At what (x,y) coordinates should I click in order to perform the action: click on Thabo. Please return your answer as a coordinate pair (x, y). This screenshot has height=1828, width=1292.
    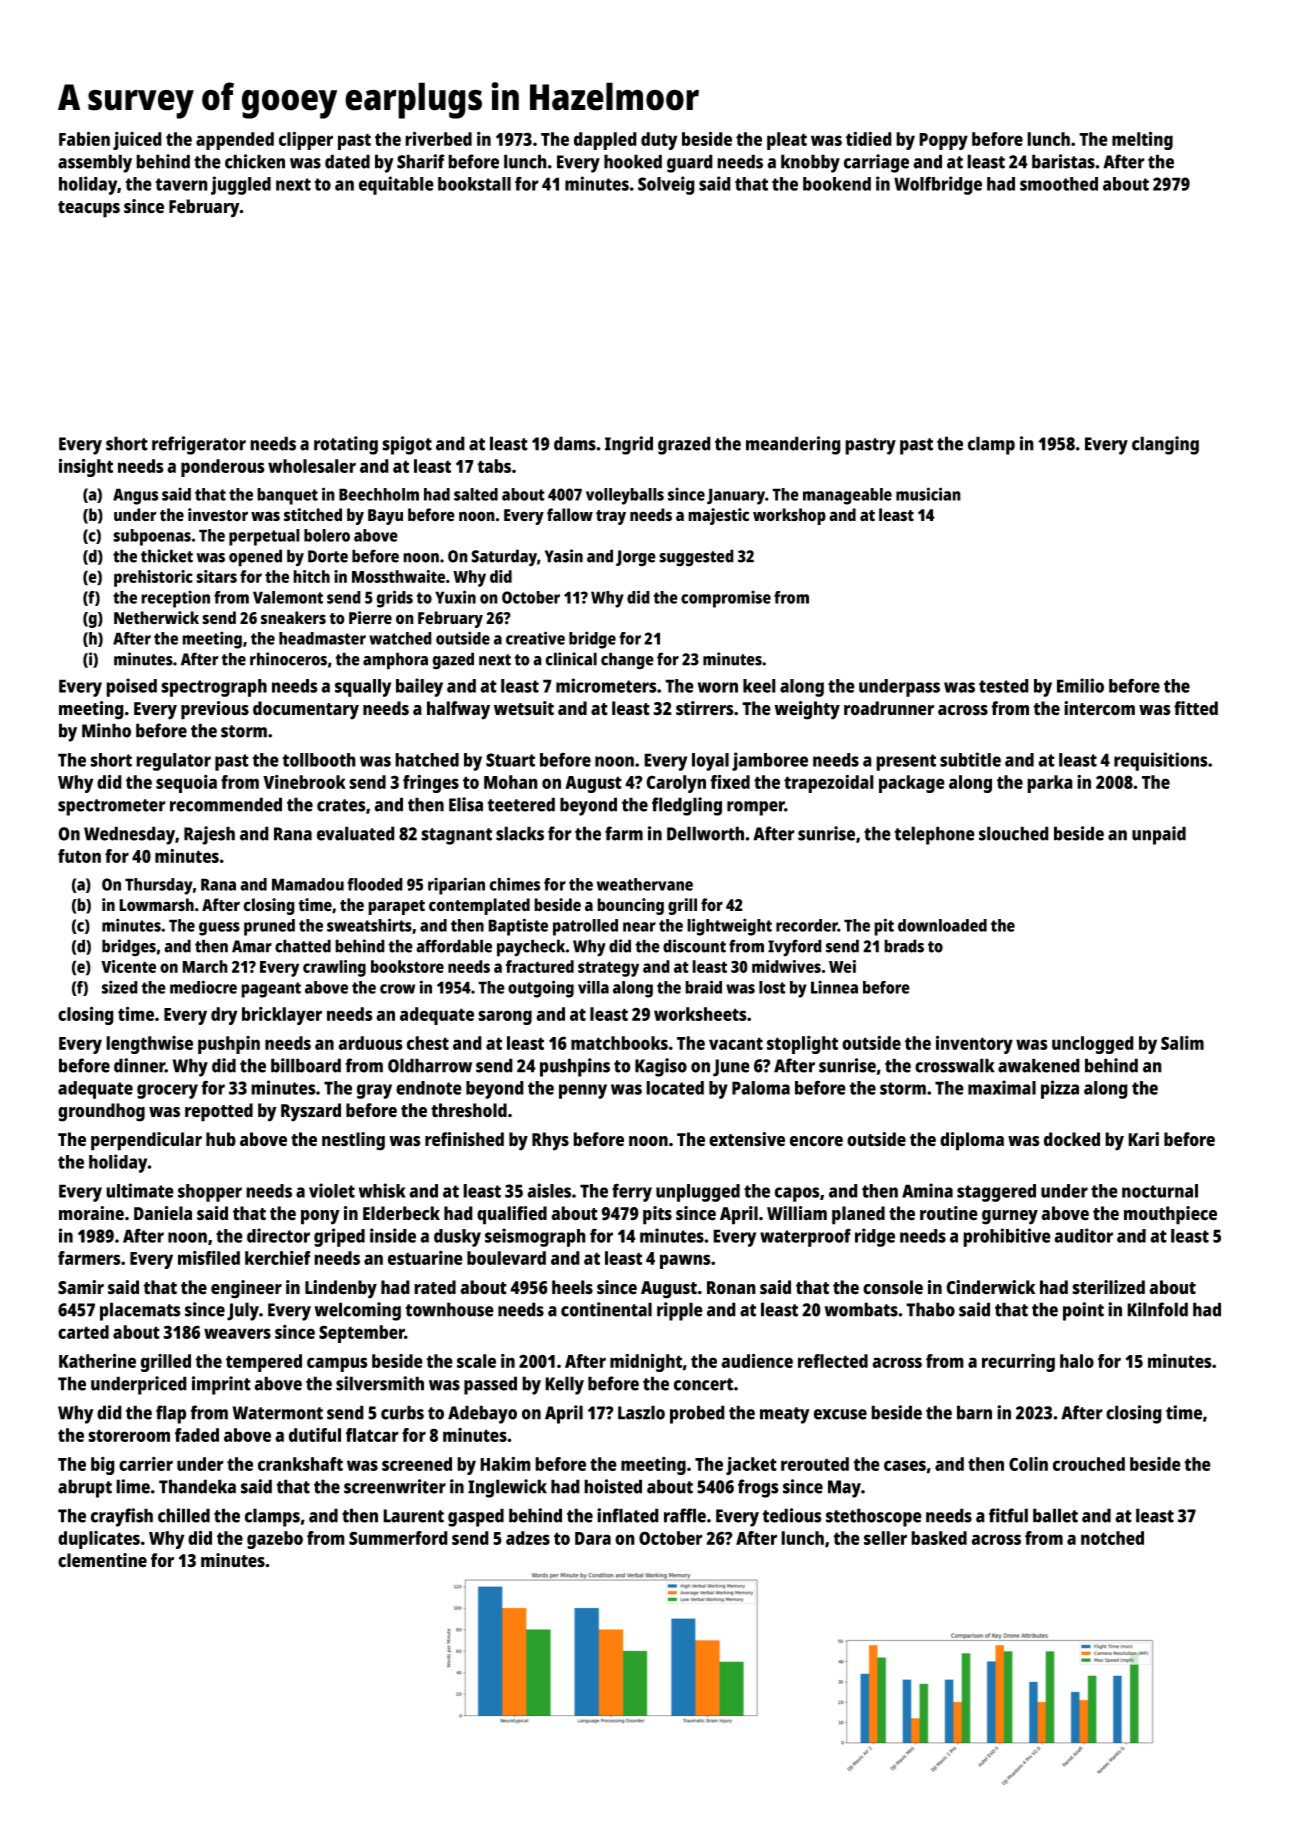
    Looking at the image, I should click on (930, 1309).
